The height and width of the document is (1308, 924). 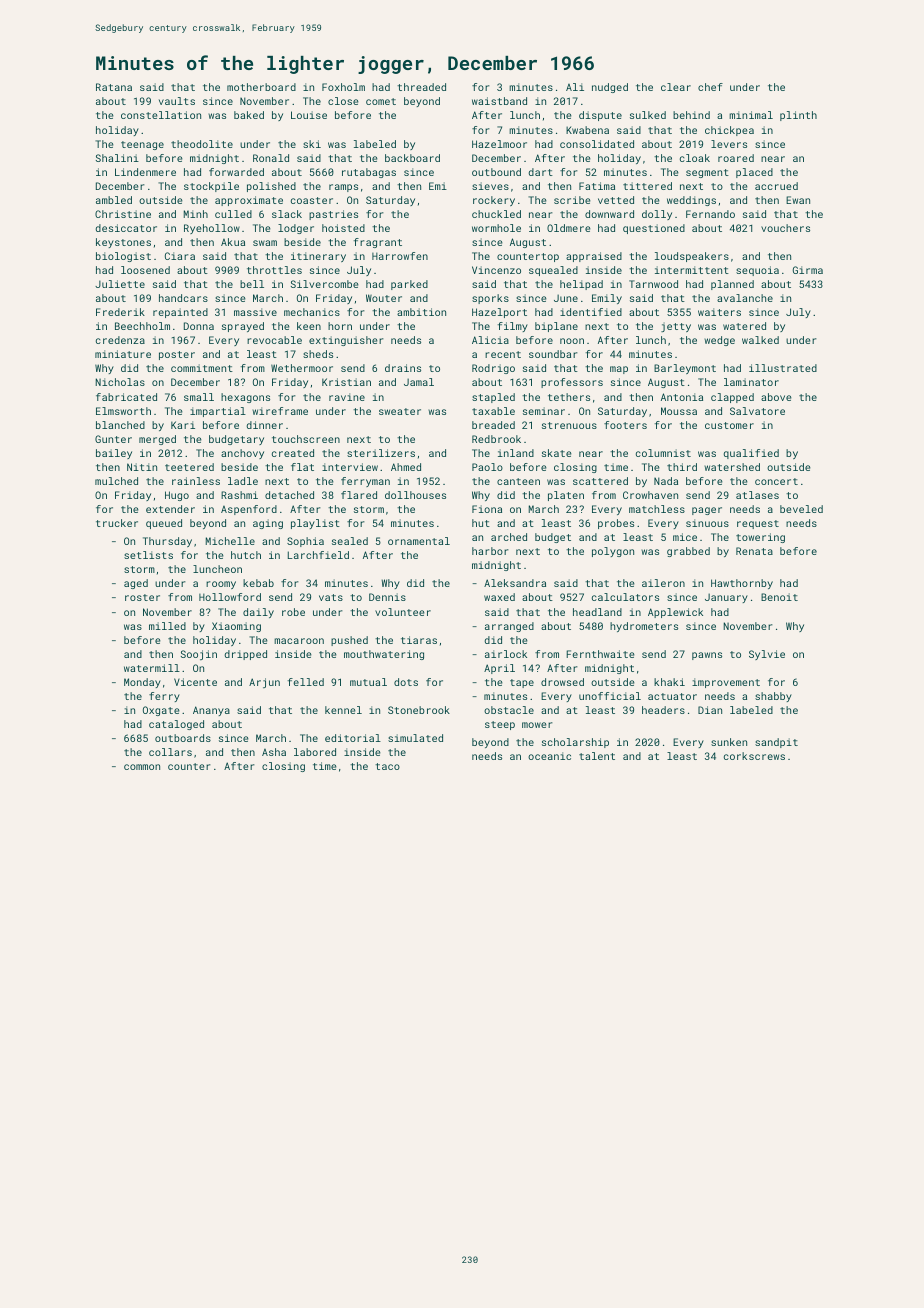 What do you see at coordinates (421, 87) in the document?
I see `threaded` at bounding box center [421, 87].
